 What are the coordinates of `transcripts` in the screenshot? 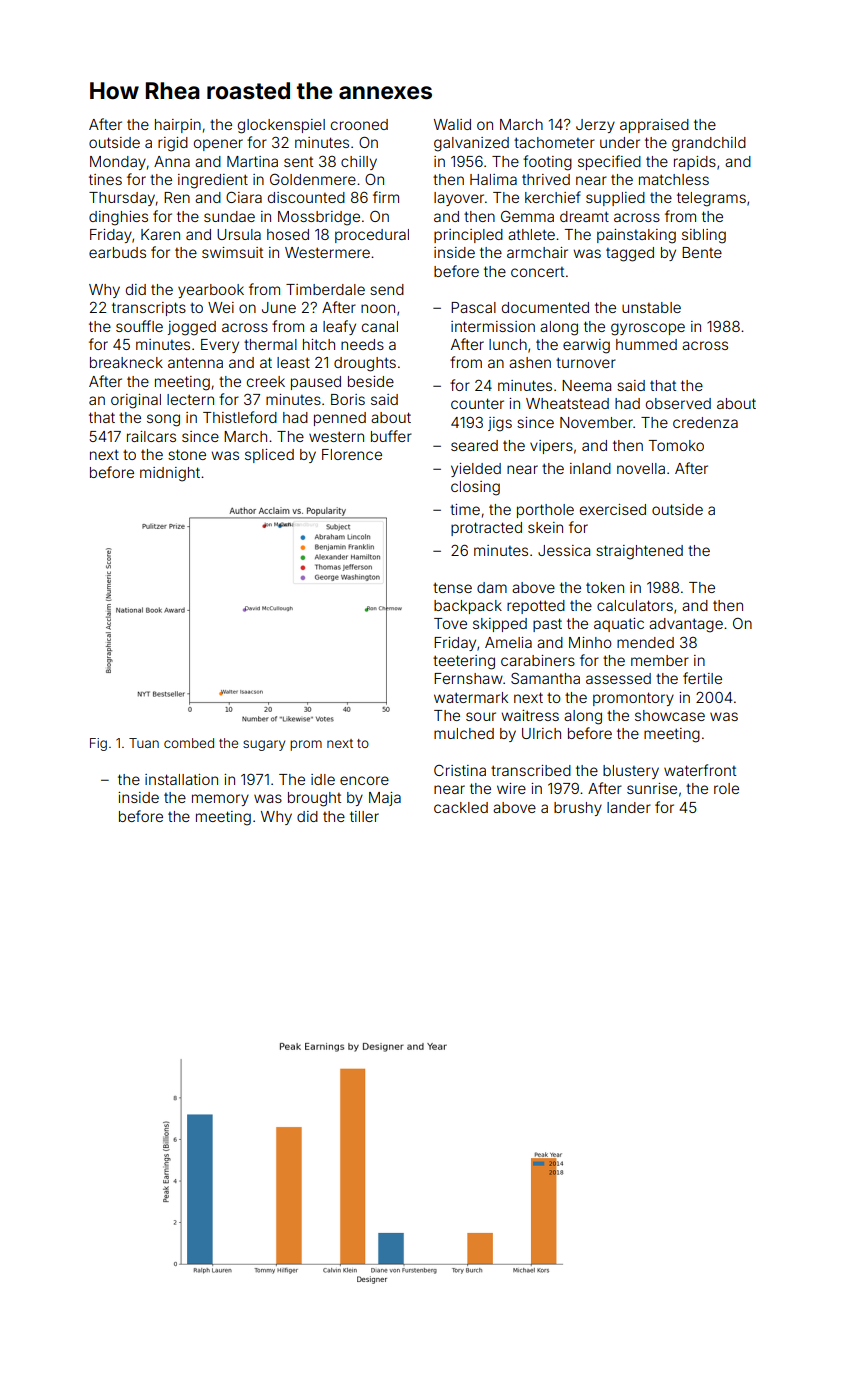 It's located at (149, 309).
